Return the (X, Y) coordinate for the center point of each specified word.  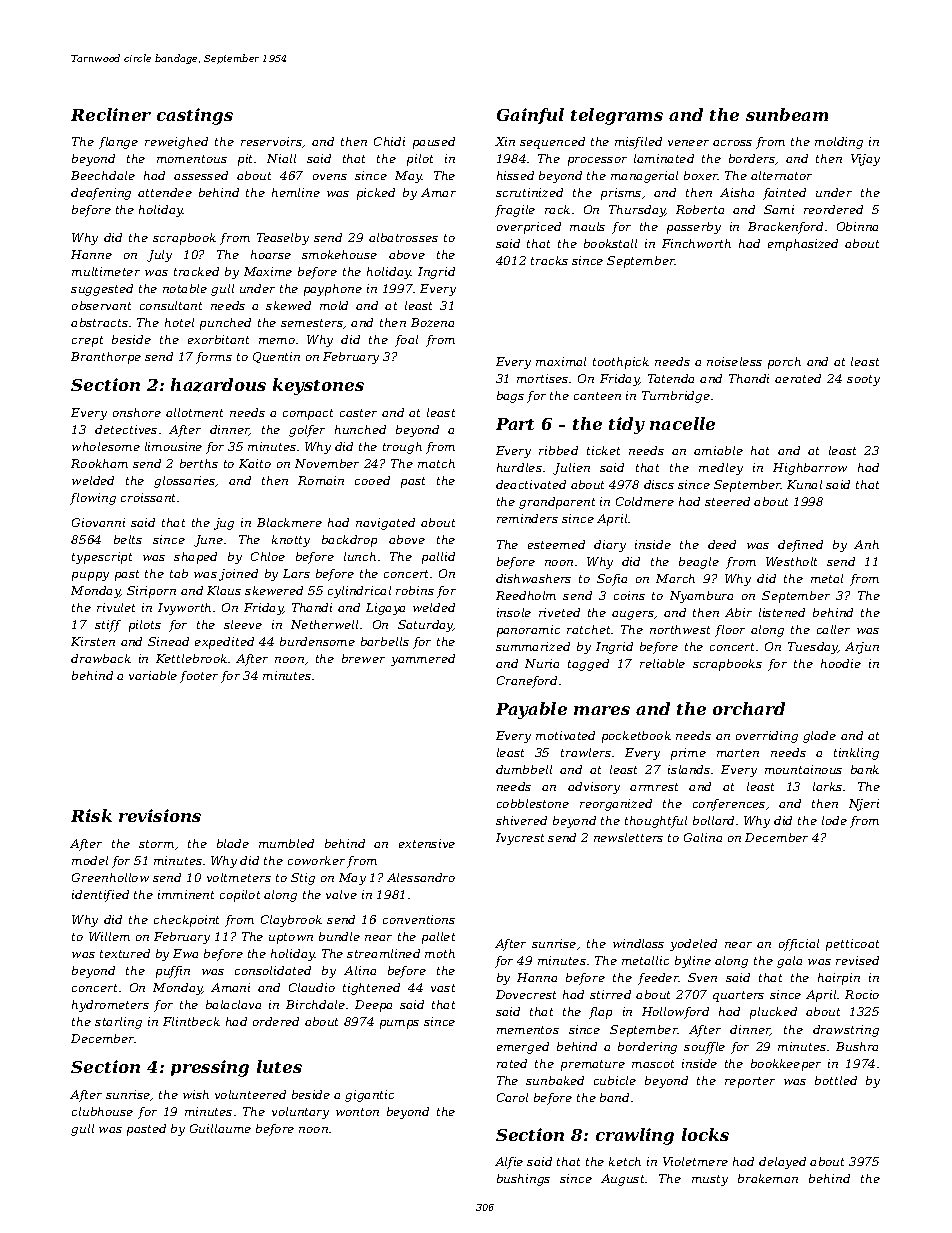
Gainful (530, 116)
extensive (427, 843)
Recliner (111, 114)
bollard (713, 820)
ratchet (589, 629)
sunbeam (787, 114)
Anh (866, 544)
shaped (195, 558)
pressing (210, 1068)
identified (100, 896)
